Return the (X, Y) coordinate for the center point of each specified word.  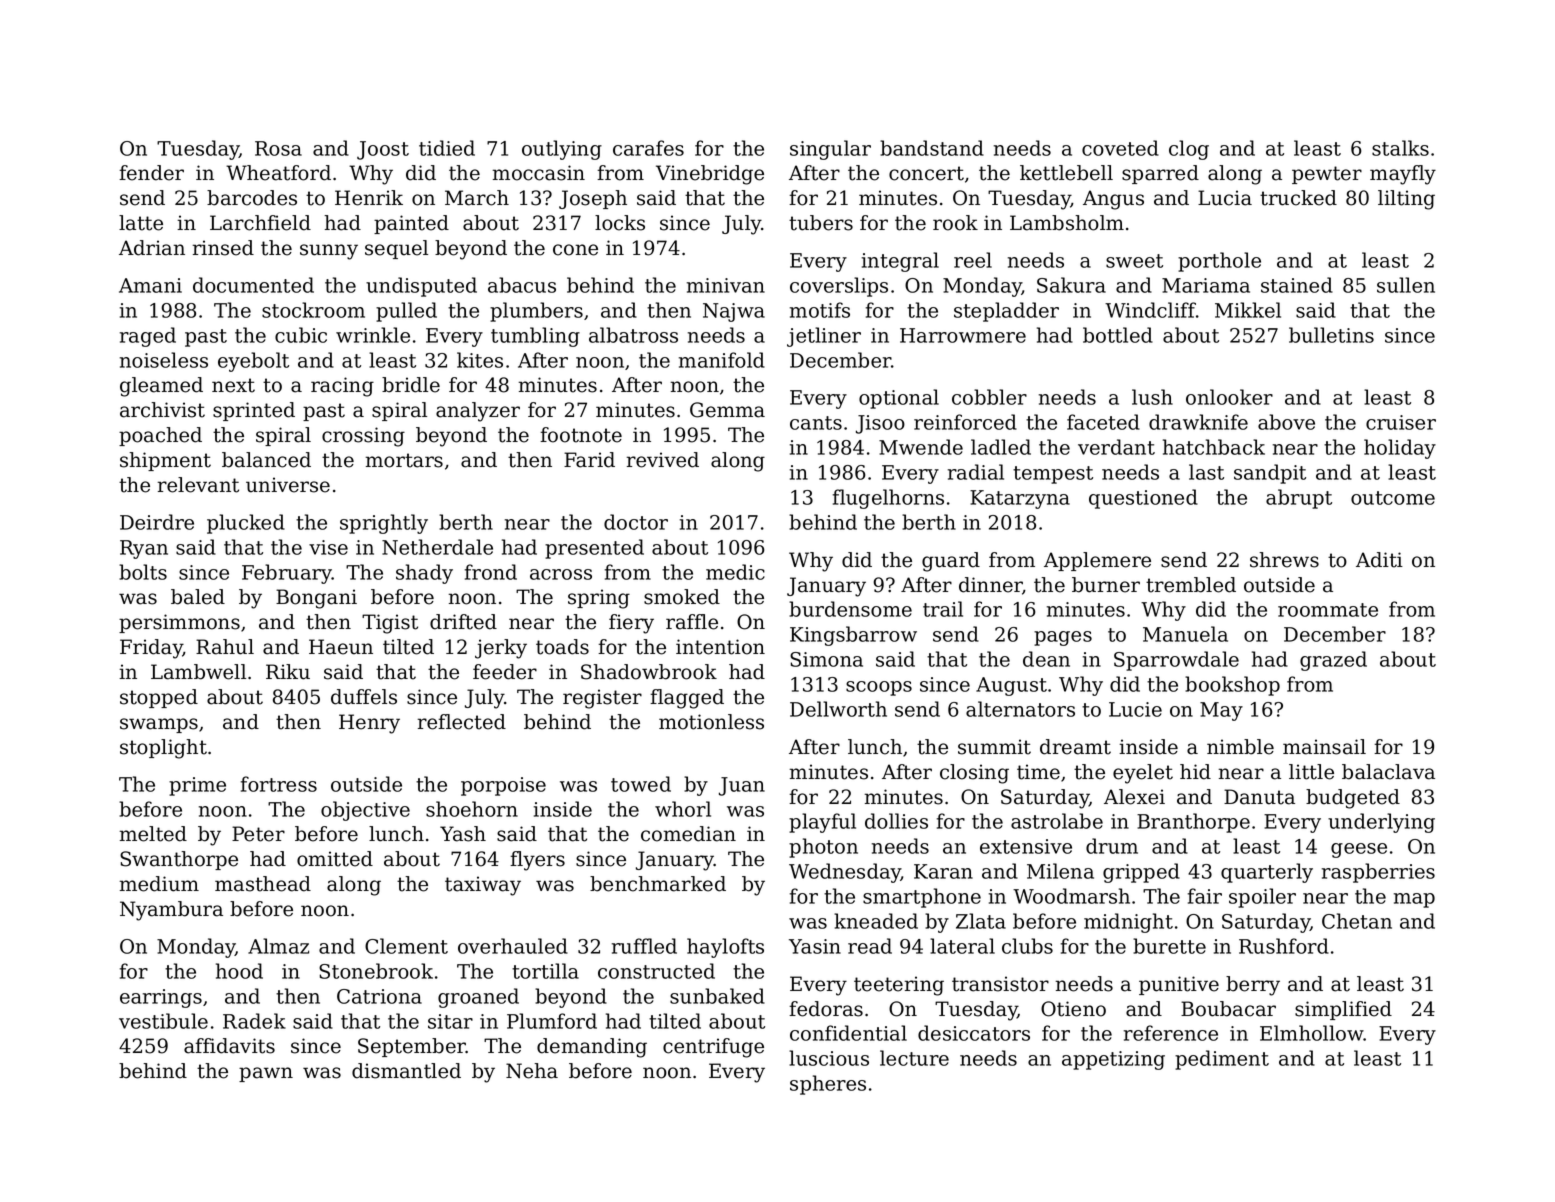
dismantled (406, 1071)
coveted (1120, 148)
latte (141, 223)
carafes (648, 148)
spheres (828, 1085)
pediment (1222, 1060)
